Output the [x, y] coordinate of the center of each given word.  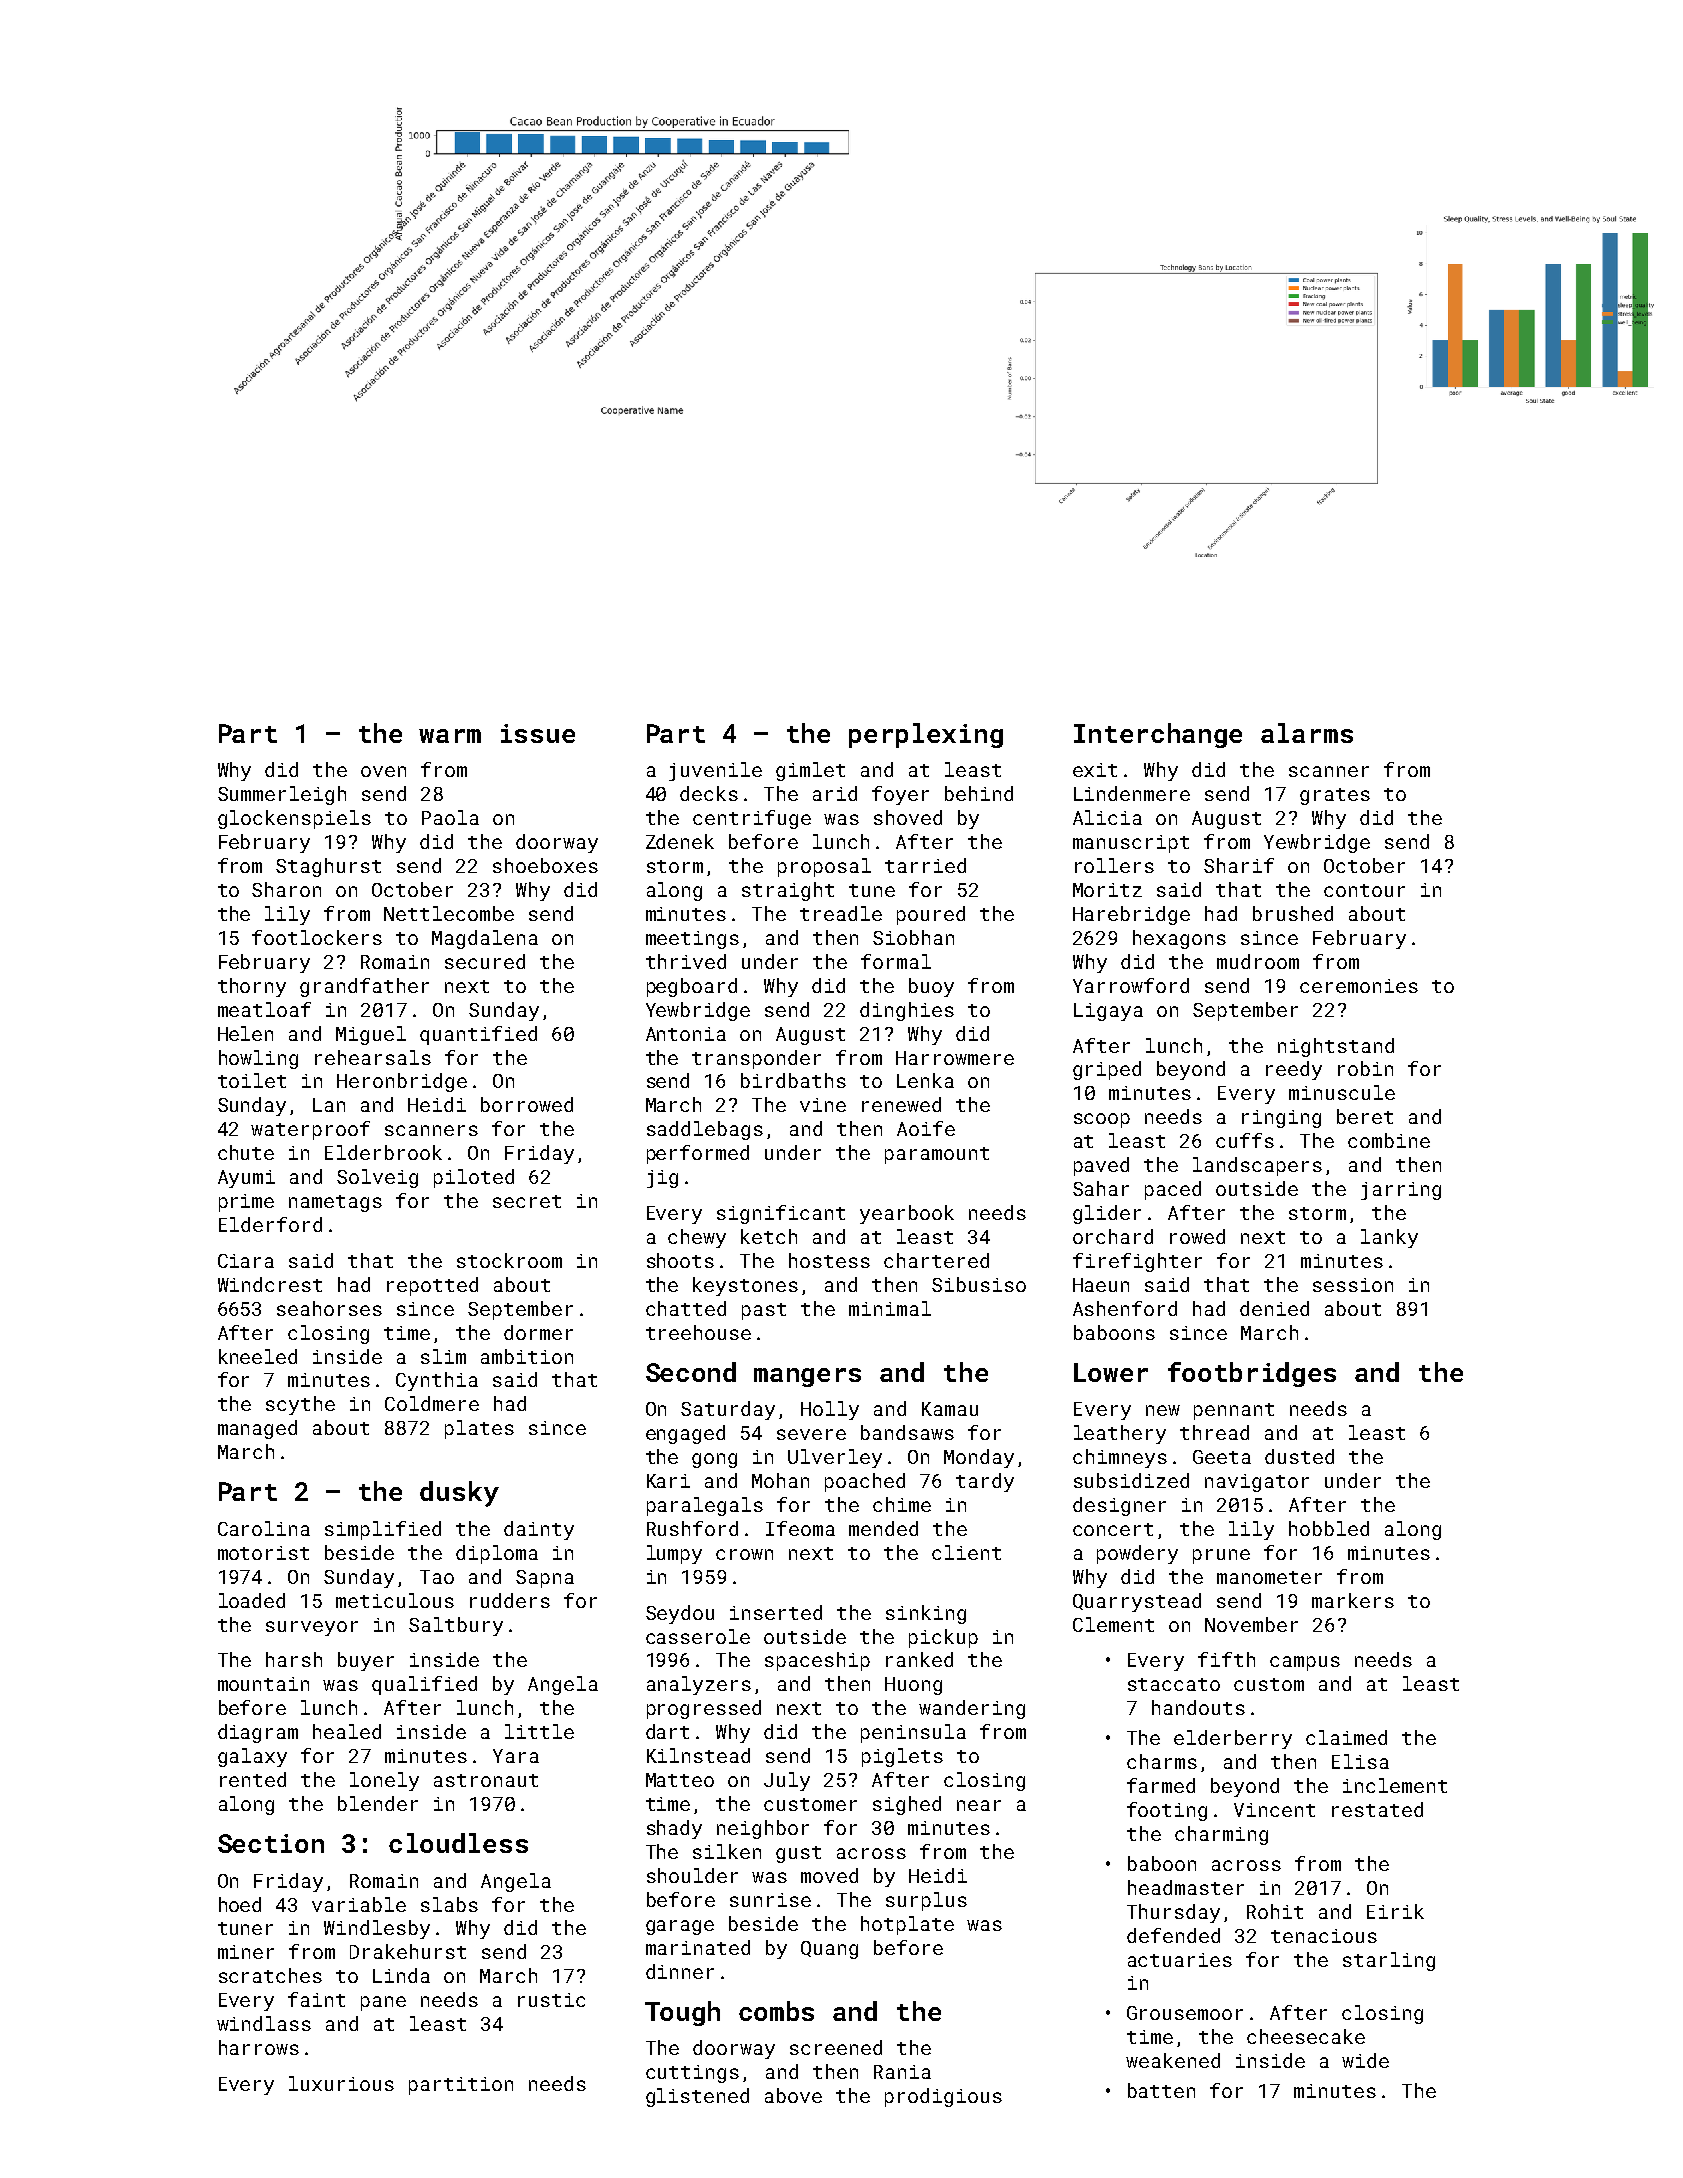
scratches [270, 1975]
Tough [682, 2013]
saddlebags [705, 1130]
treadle [841, 913]
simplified [383, 1530]
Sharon [286, 889]
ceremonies [1359, 986]
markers [1353, 1600]
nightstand [1336, 1047]
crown [744, 1554]
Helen [245, 1033]
